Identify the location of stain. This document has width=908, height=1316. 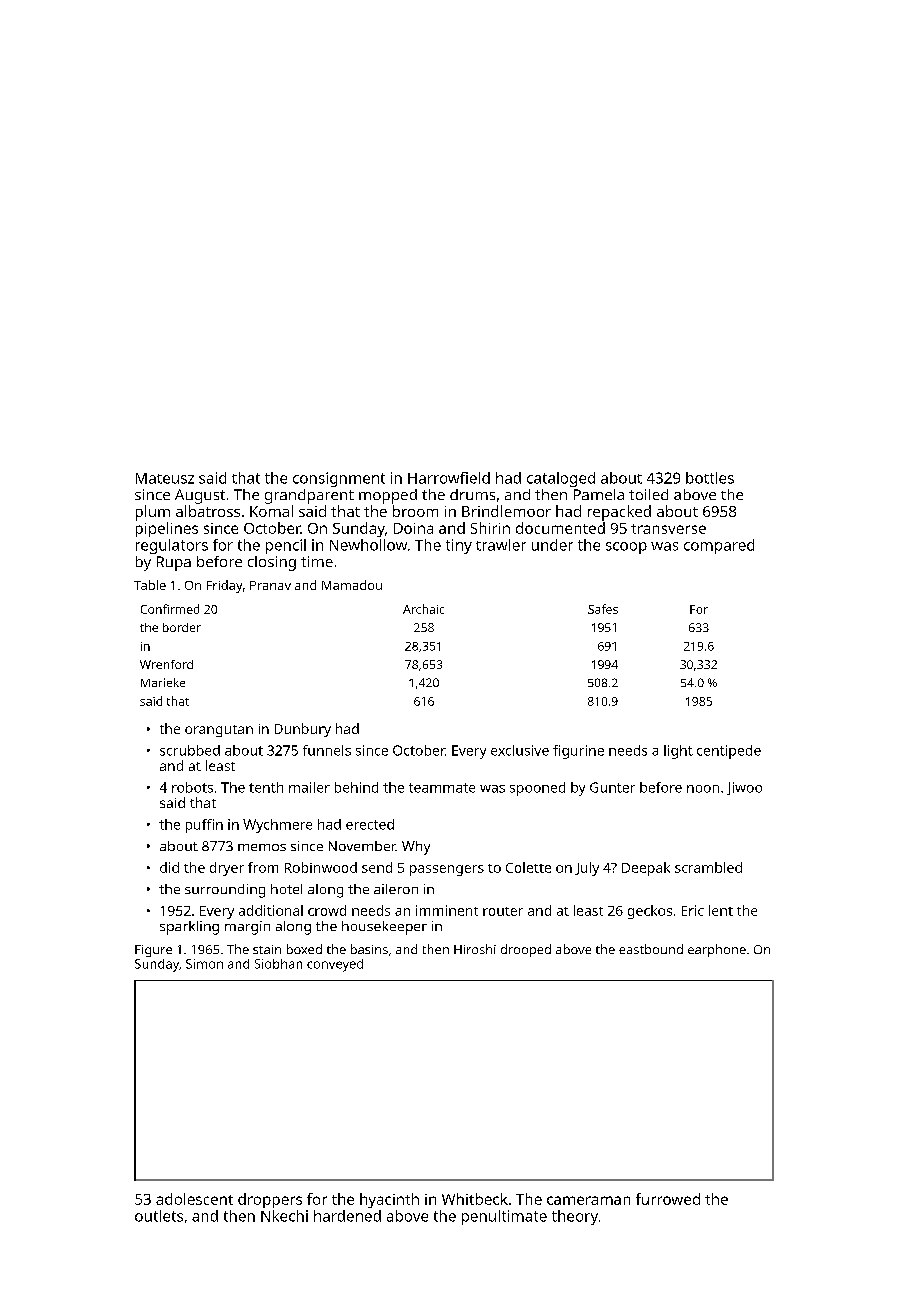
(267, 949).
